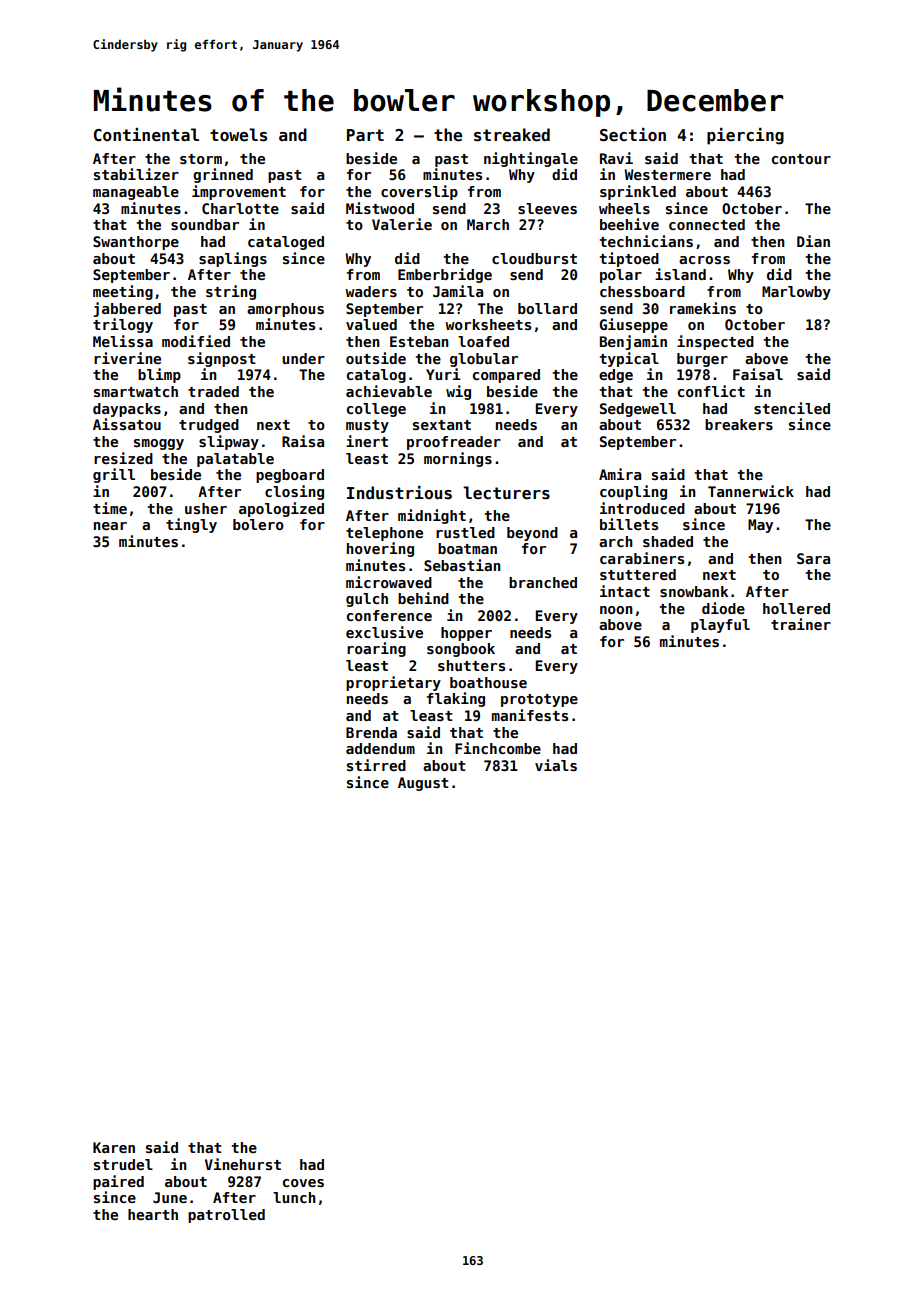  I want to click on playful, so click(720, 626).
